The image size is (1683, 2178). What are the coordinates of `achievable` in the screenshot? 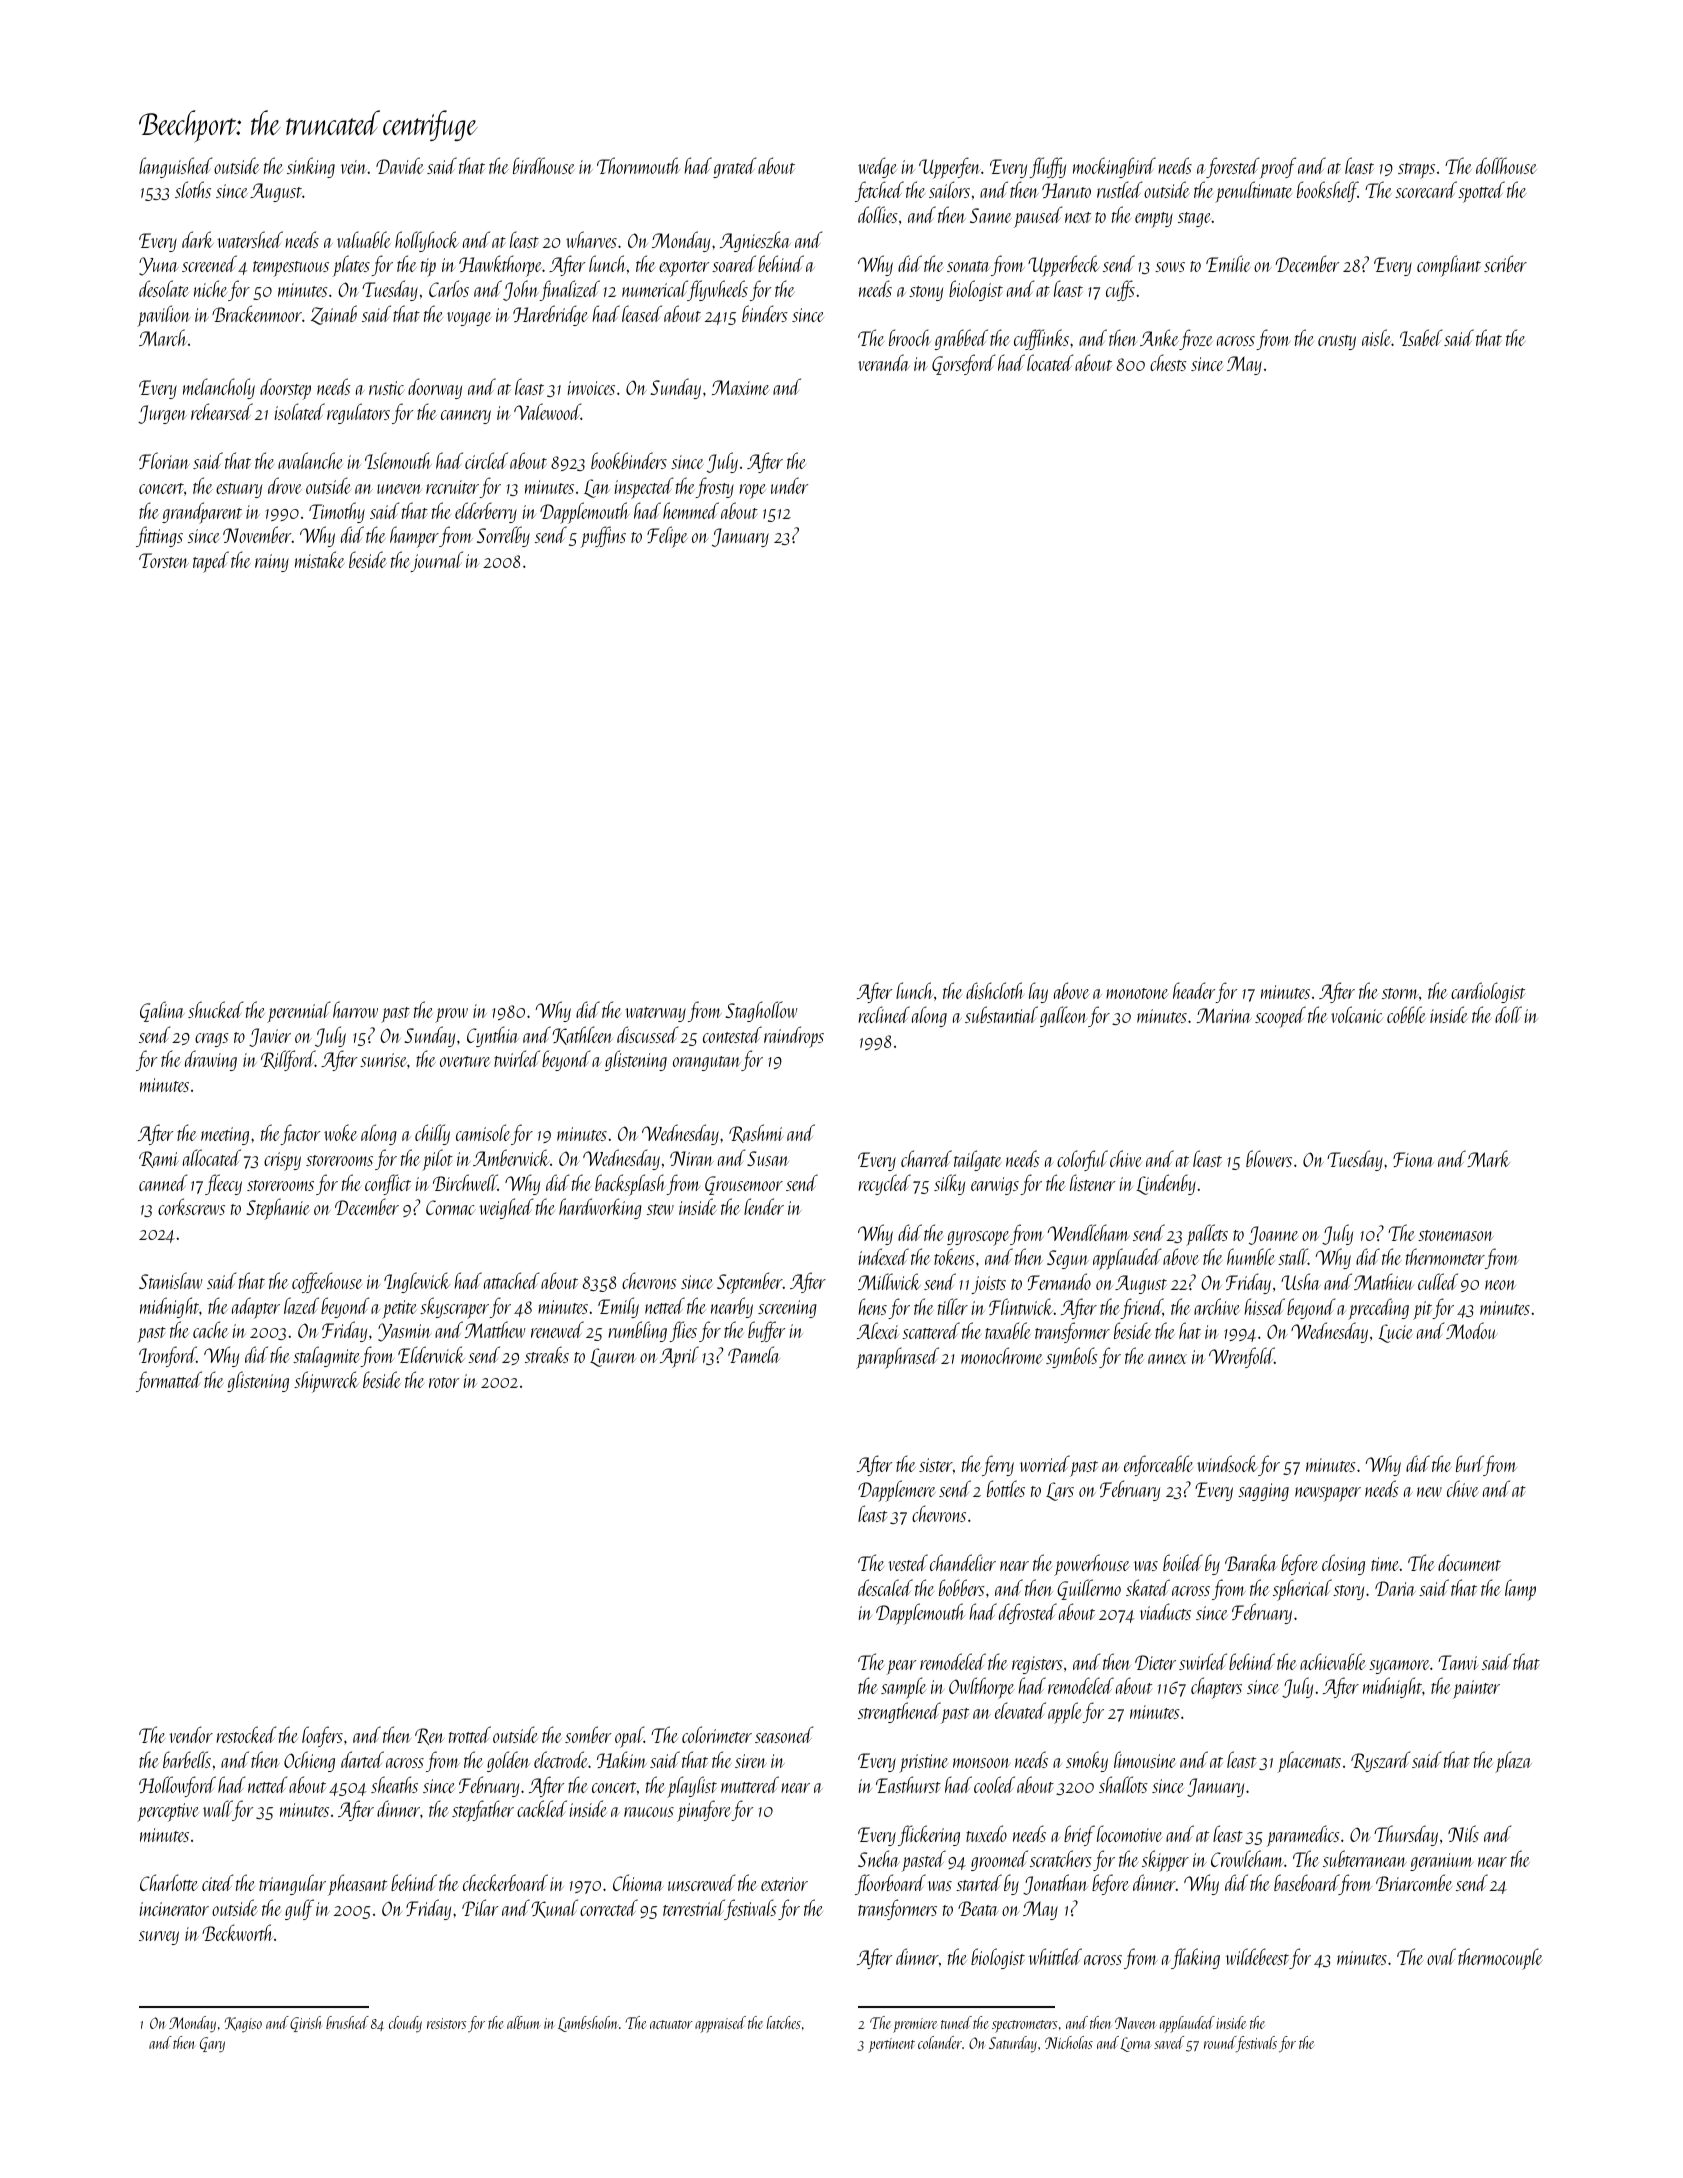 It's located at (1333, 1661).
